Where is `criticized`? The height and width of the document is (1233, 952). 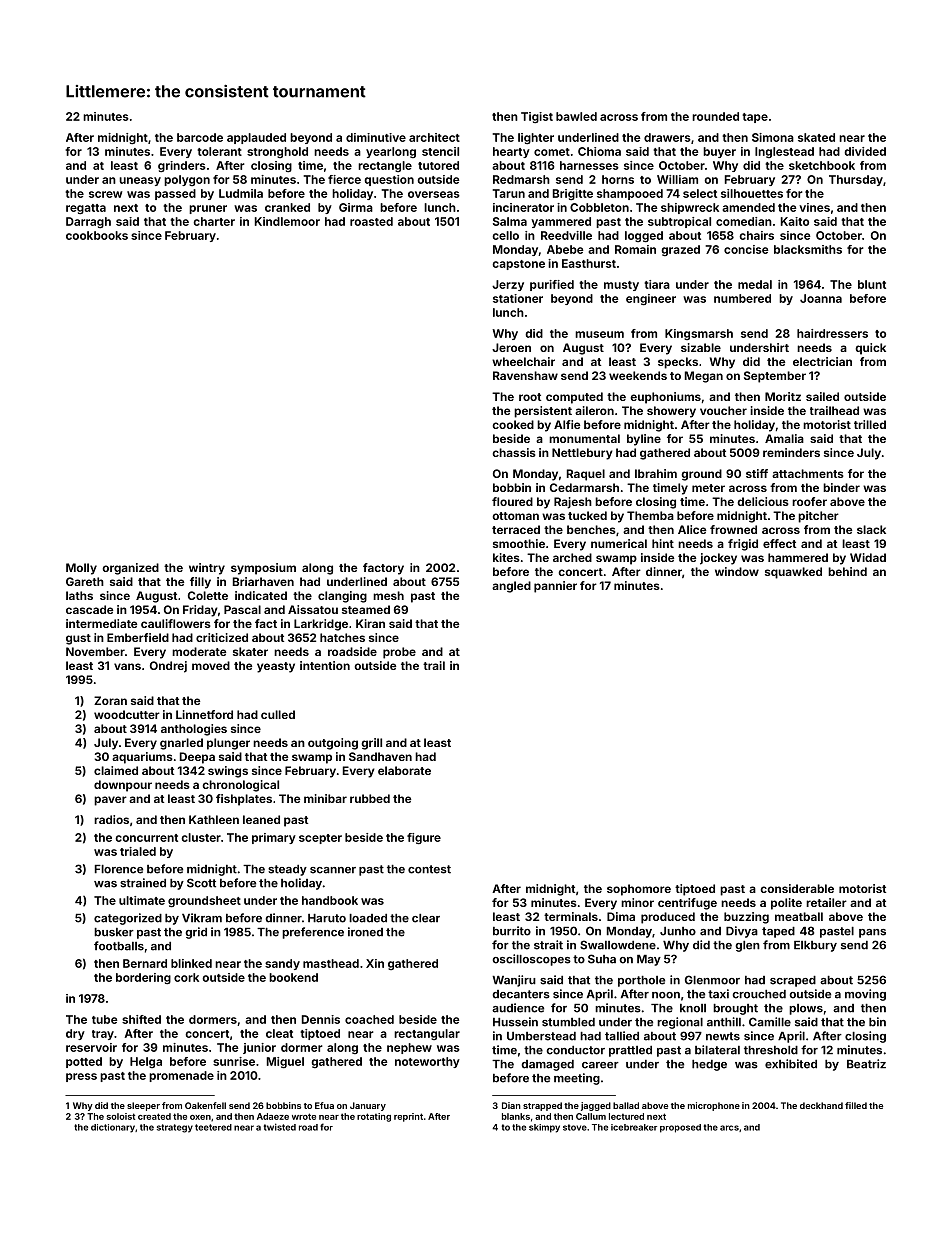
criticized is located at coordinates (222, 637).
